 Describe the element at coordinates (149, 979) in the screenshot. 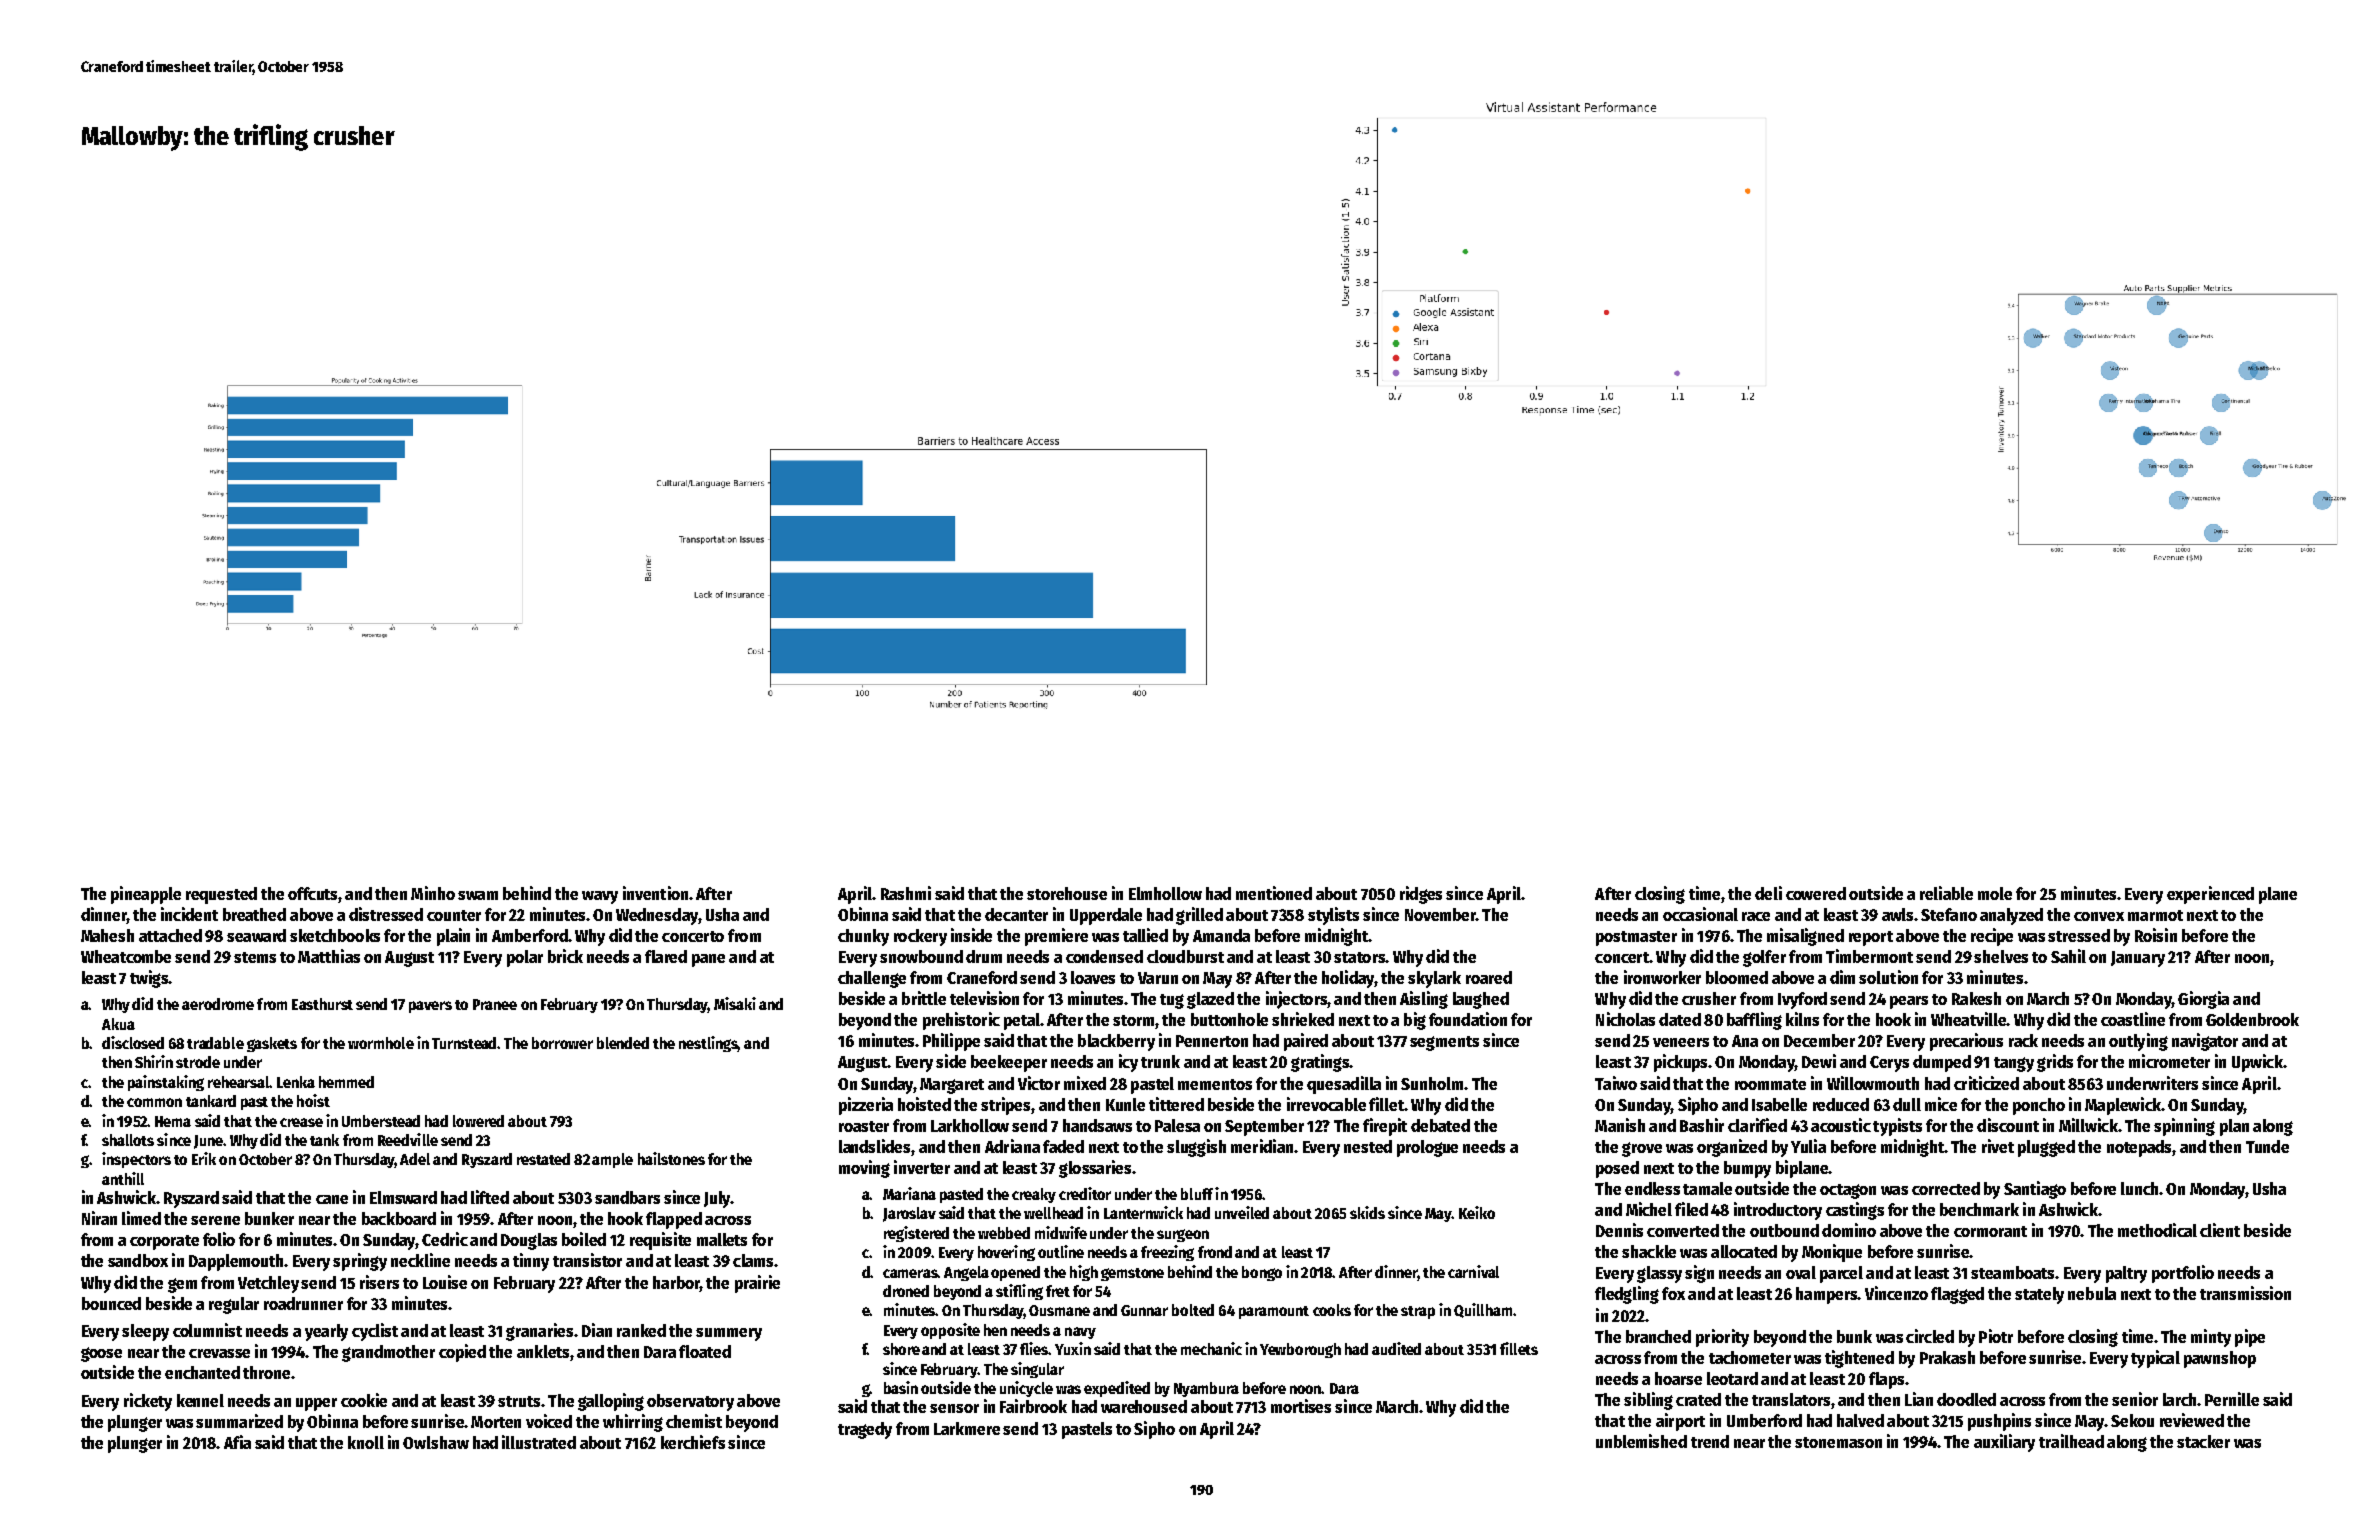

I see `twigs` at that location.
